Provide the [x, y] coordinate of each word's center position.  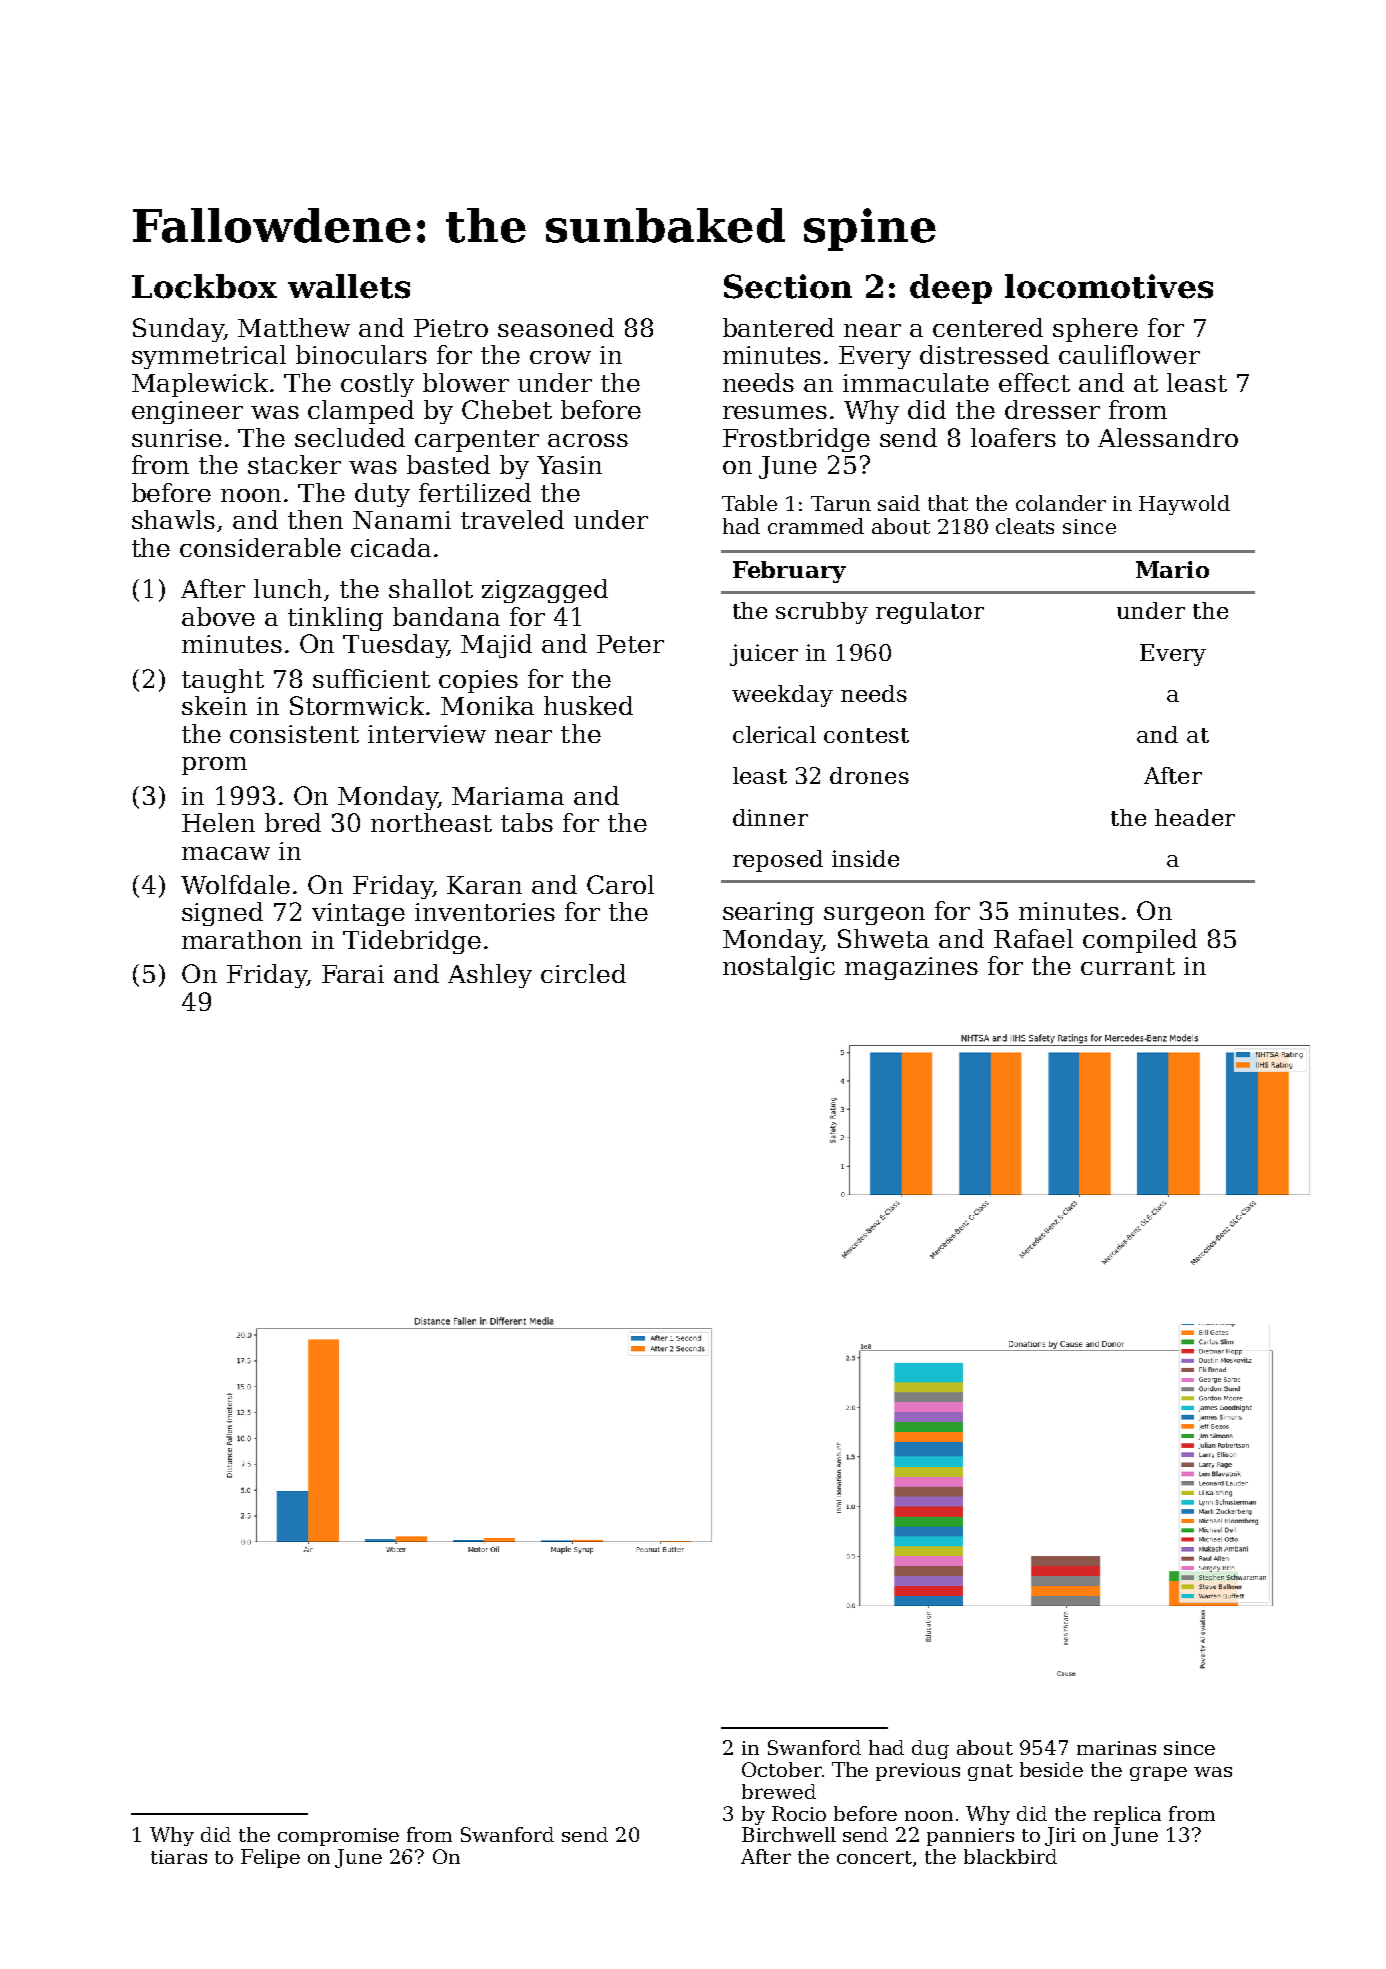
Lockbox [204, 286]
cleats [1025, 526]
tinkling [335, 619]
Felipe [270, 1858]
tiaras [179, 1857]
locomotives [1109, 286]
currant [1128, 966]
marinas [1116, 1748]
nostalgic [779, 968]
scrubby [822, 613]
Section [788, 286]
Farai [353, 974]
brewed [779, 1791]
